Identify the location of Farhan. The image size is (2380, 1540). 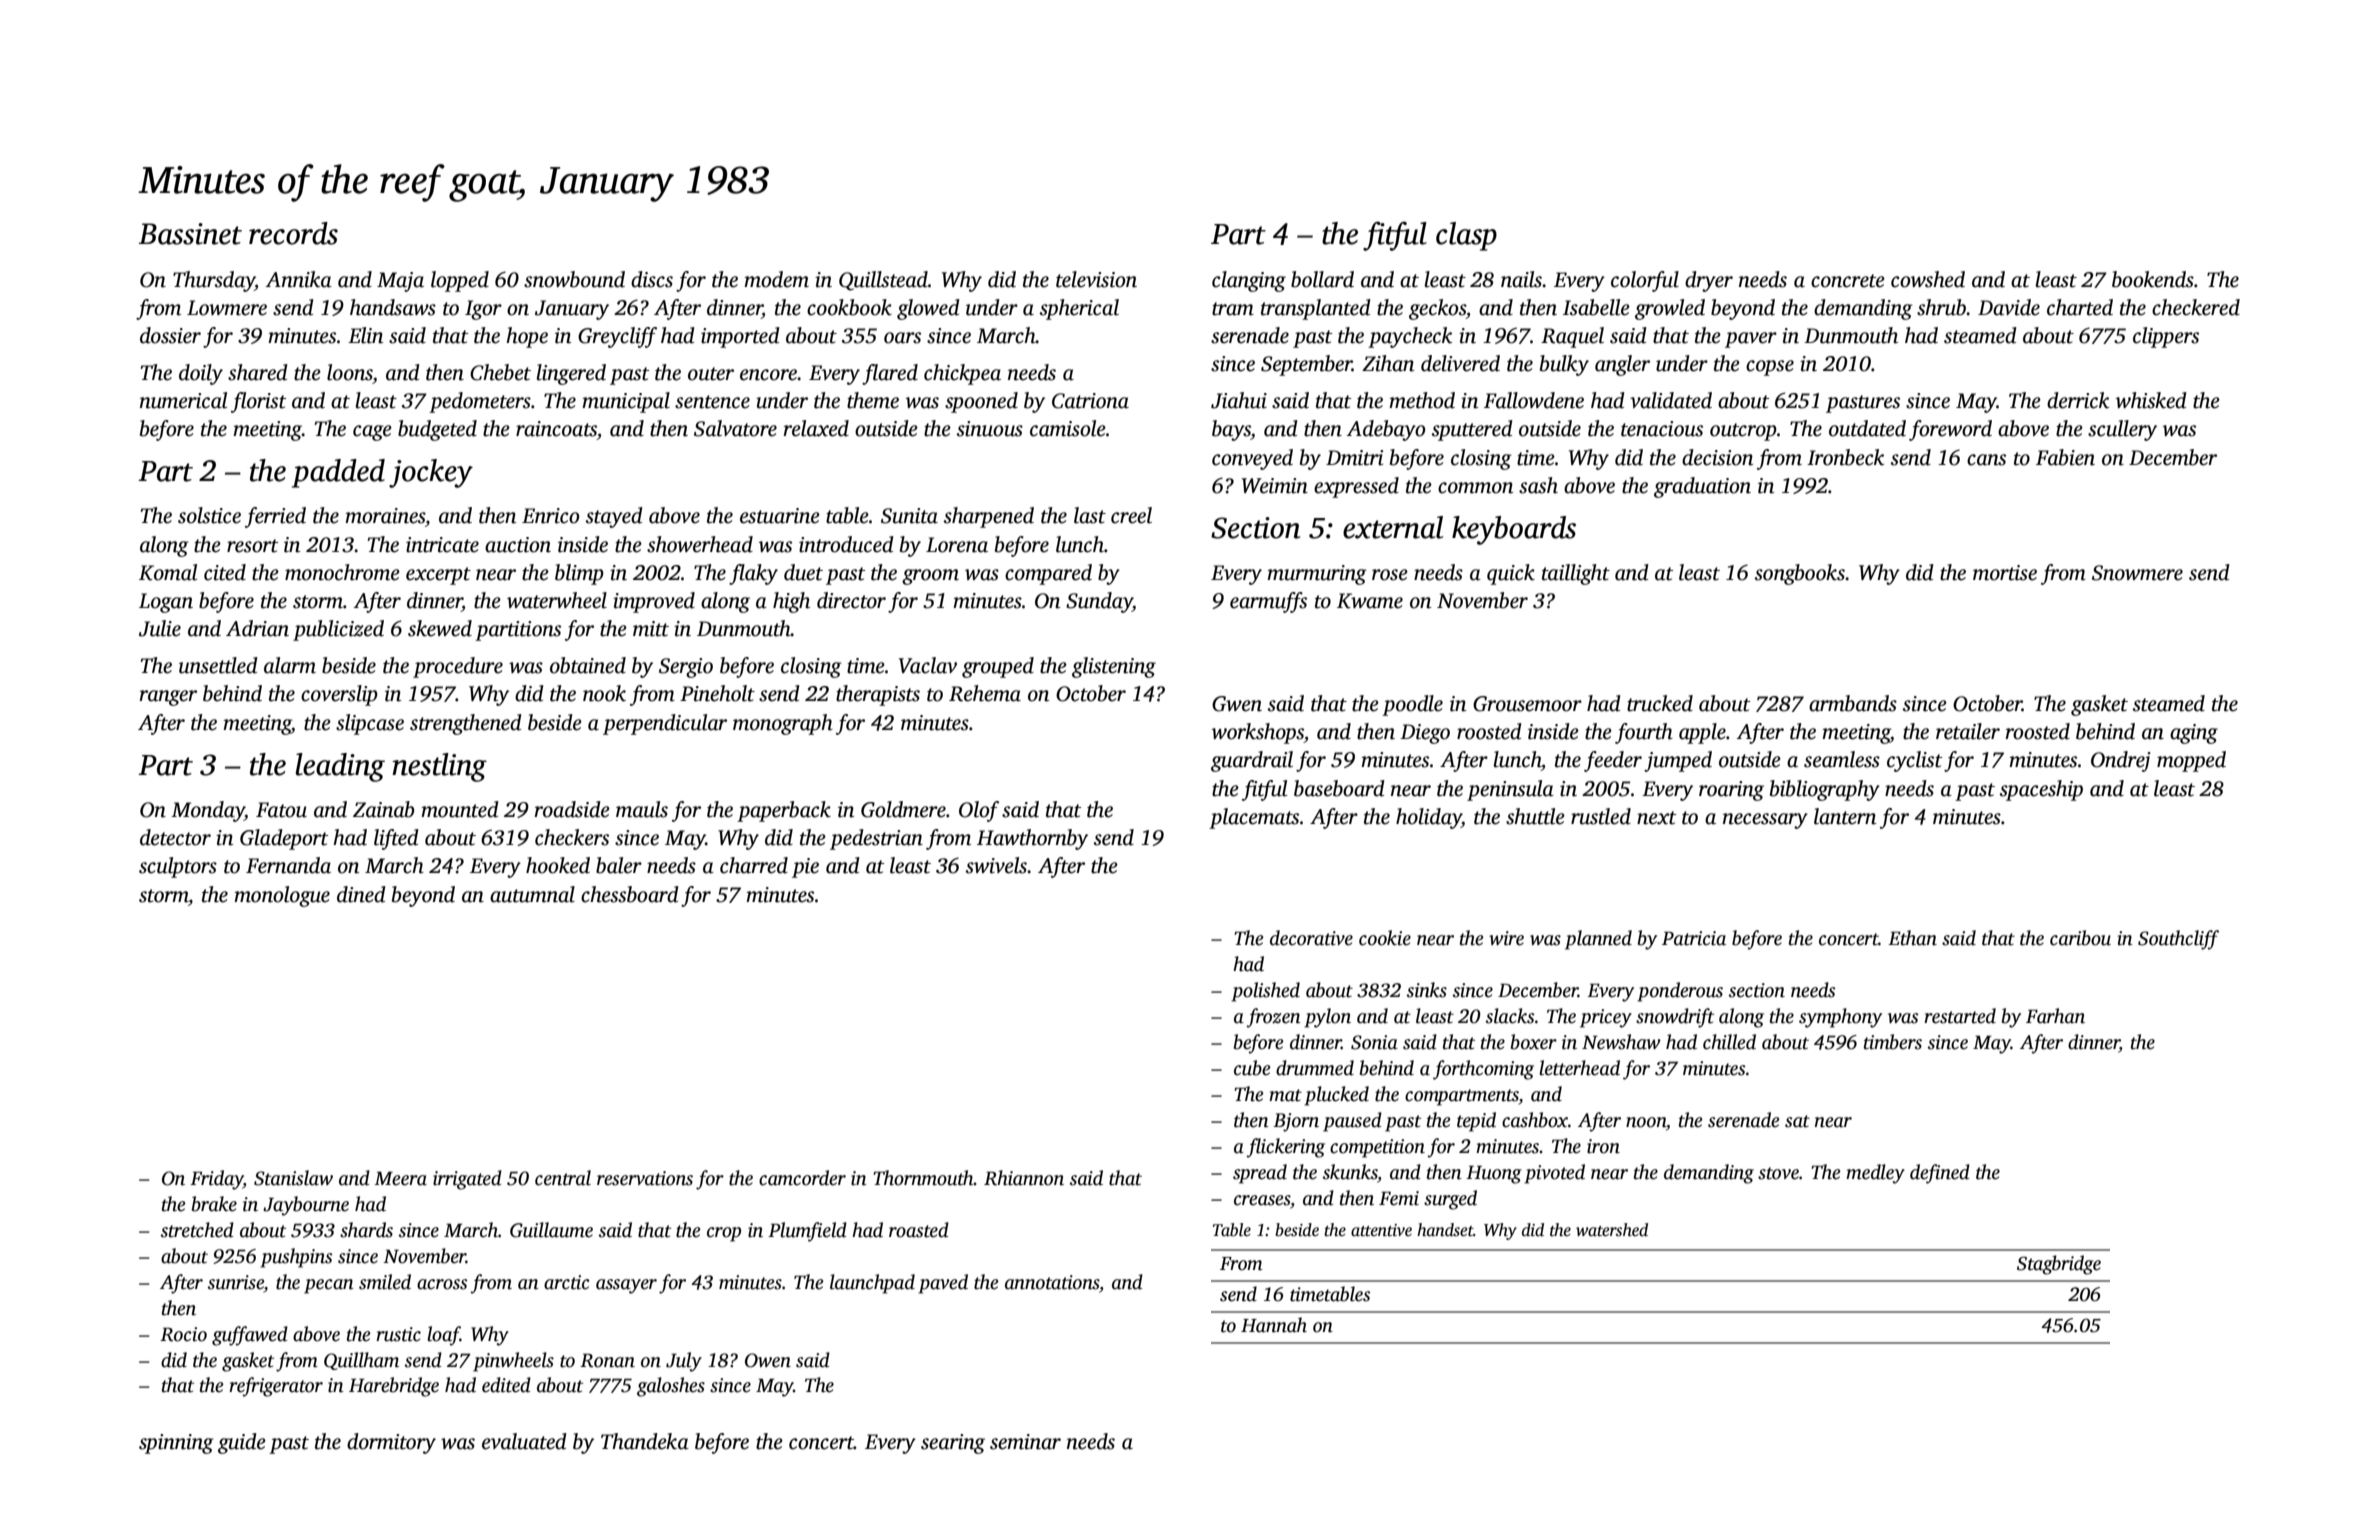
(2055, 1016).
